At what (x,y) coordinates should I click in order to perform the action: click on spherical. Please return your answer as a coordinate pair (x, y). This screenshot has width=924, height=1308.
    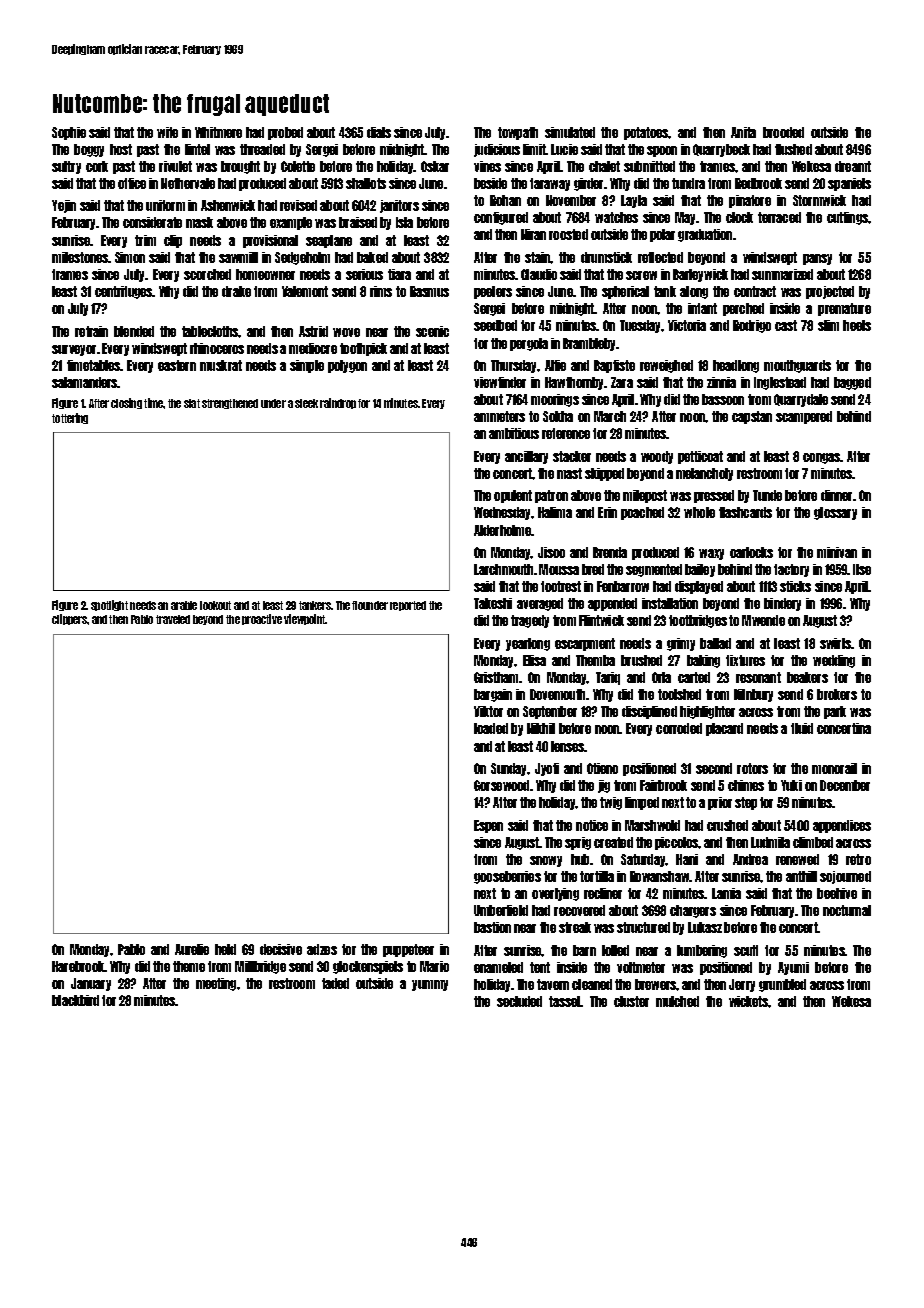
    Looking at the image, I should click on (625, 292).
